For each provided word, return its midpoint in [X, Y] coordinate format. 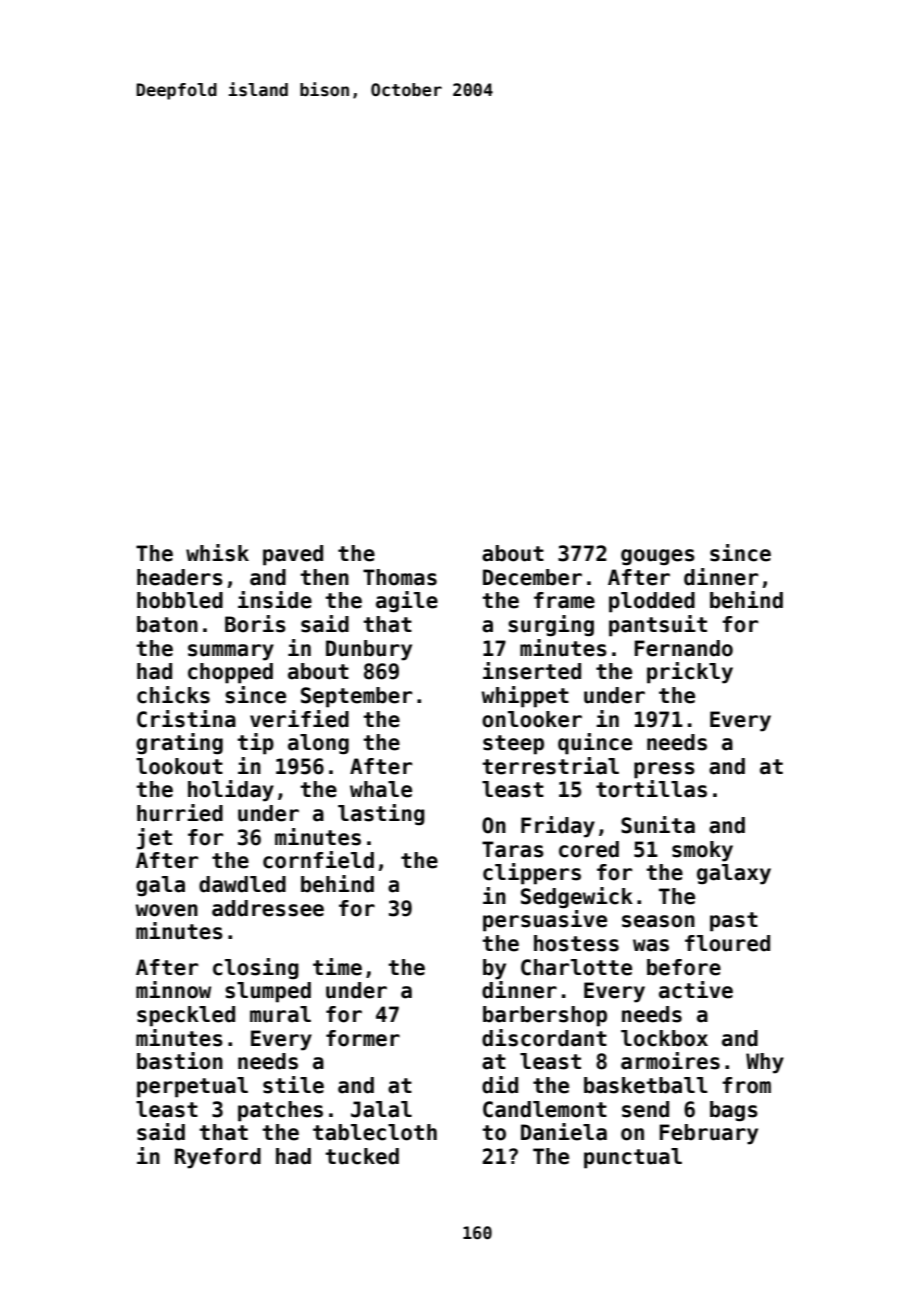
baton [167, 624]
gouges [658, 557]
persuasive [545, 921]
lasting [381, 815]
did [500, 1085]
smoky [702, 851]
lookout [179, 766]
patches [280, 1111]
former [363, 1038]
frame [564, 600]
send [645, 1109]
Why [765, 1063]
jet [154, 839]
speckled [186, 1016]
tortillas [651, 789]
